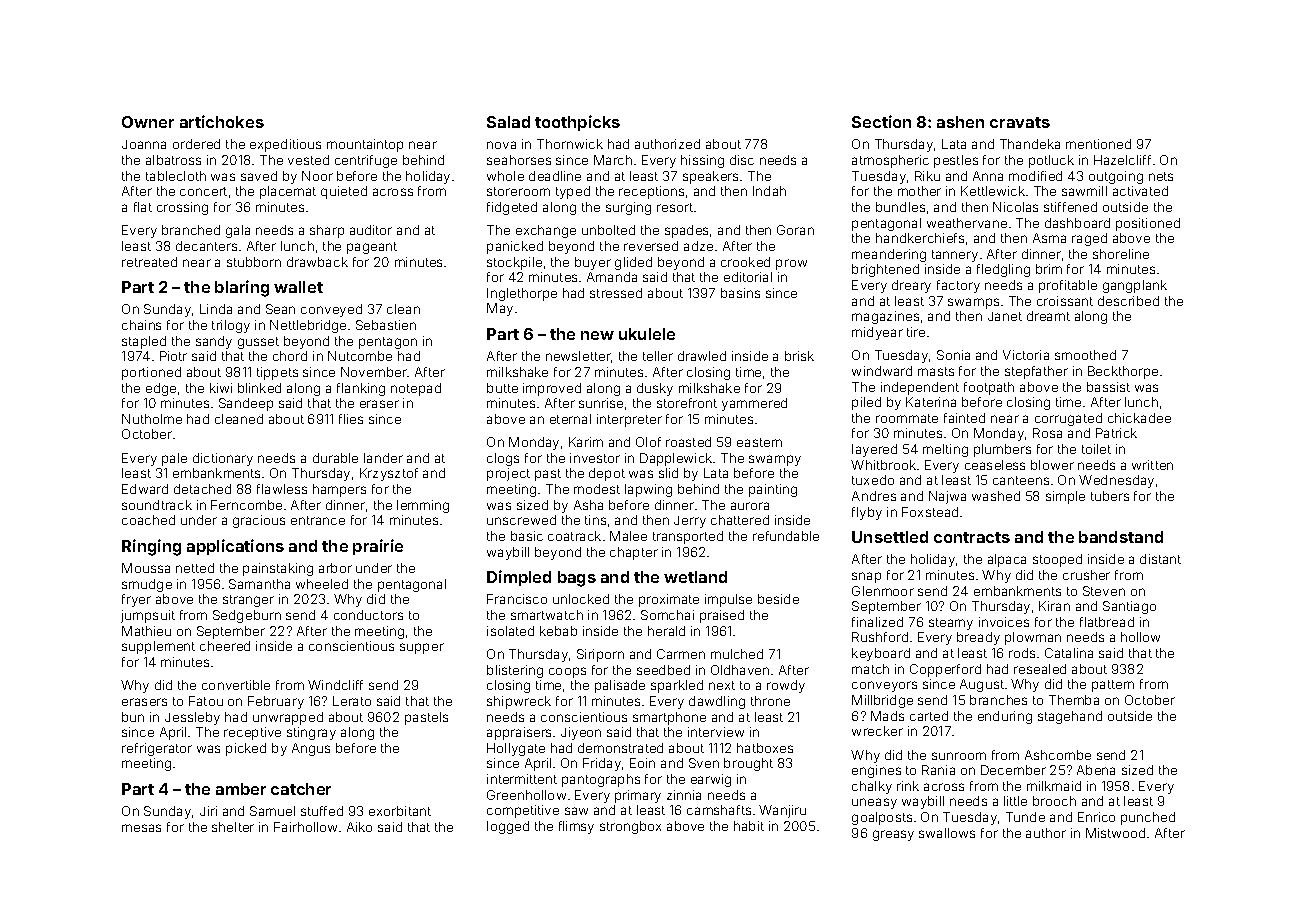 The height and width of the document is (924, 1308). I want to click on auditor, so click(371, 230).
